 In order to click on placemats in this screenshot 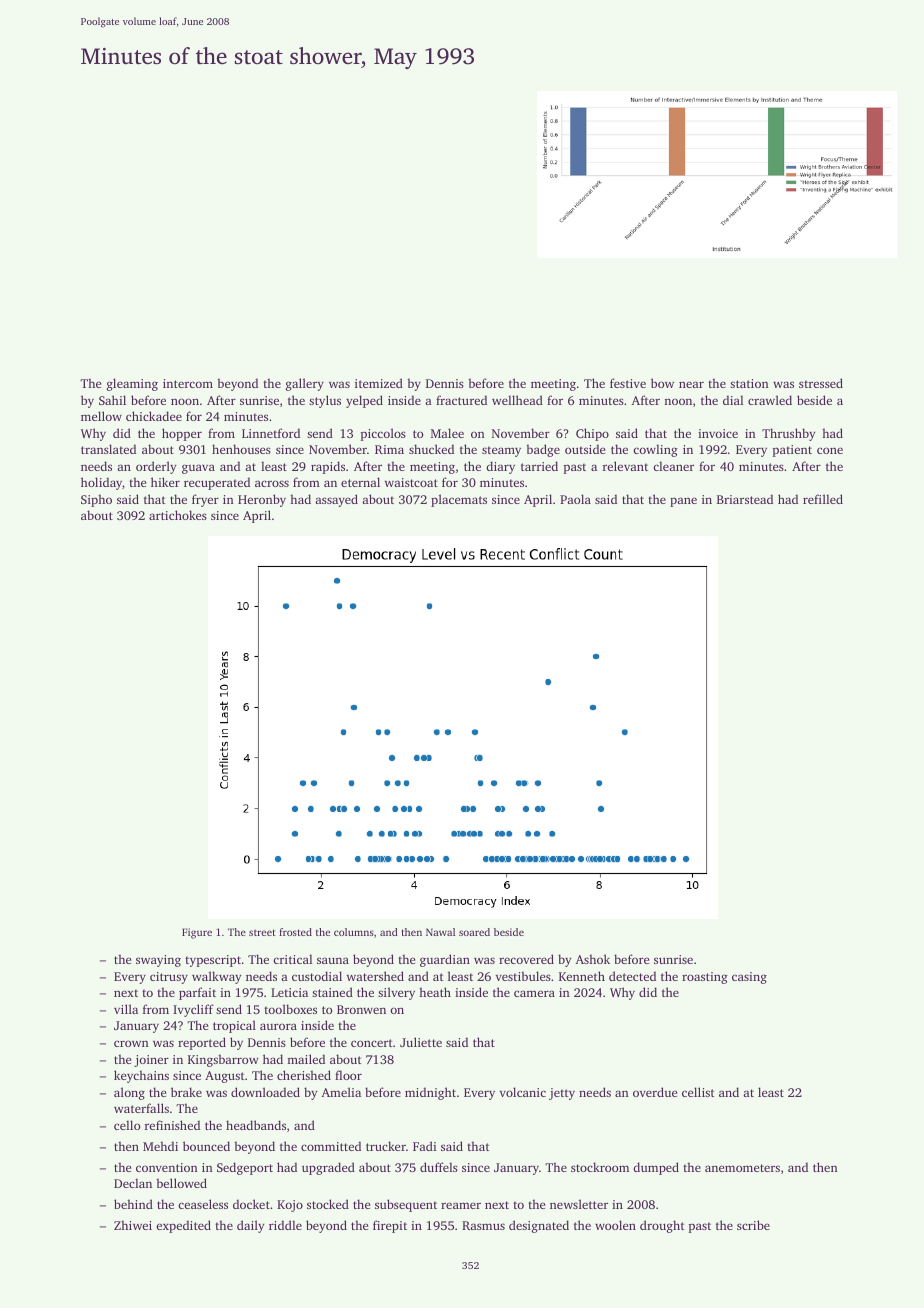, I will do `click(459, 500)`.
